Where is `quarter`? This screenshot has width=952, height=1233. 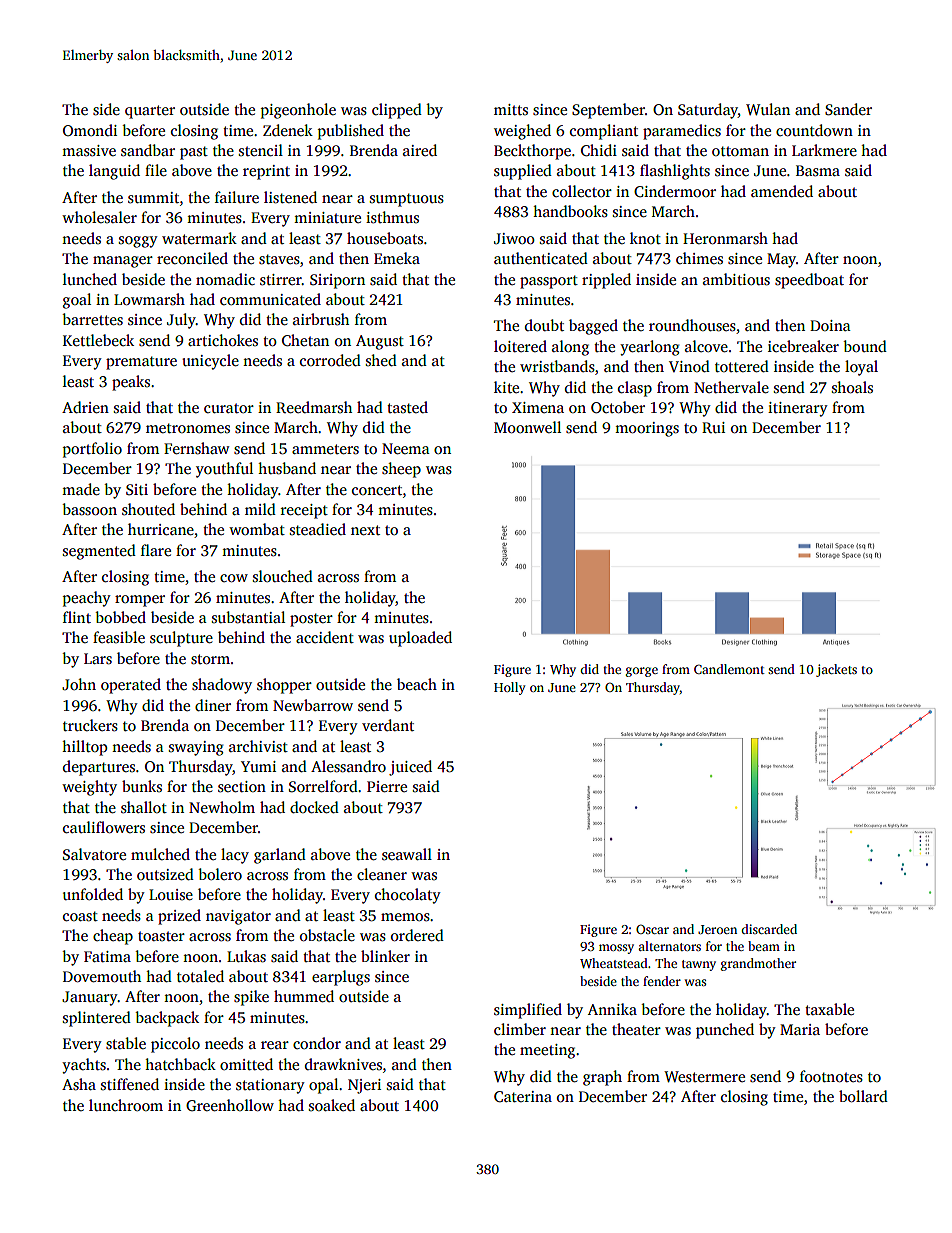 quarter is located at coordinates (150, 112).
